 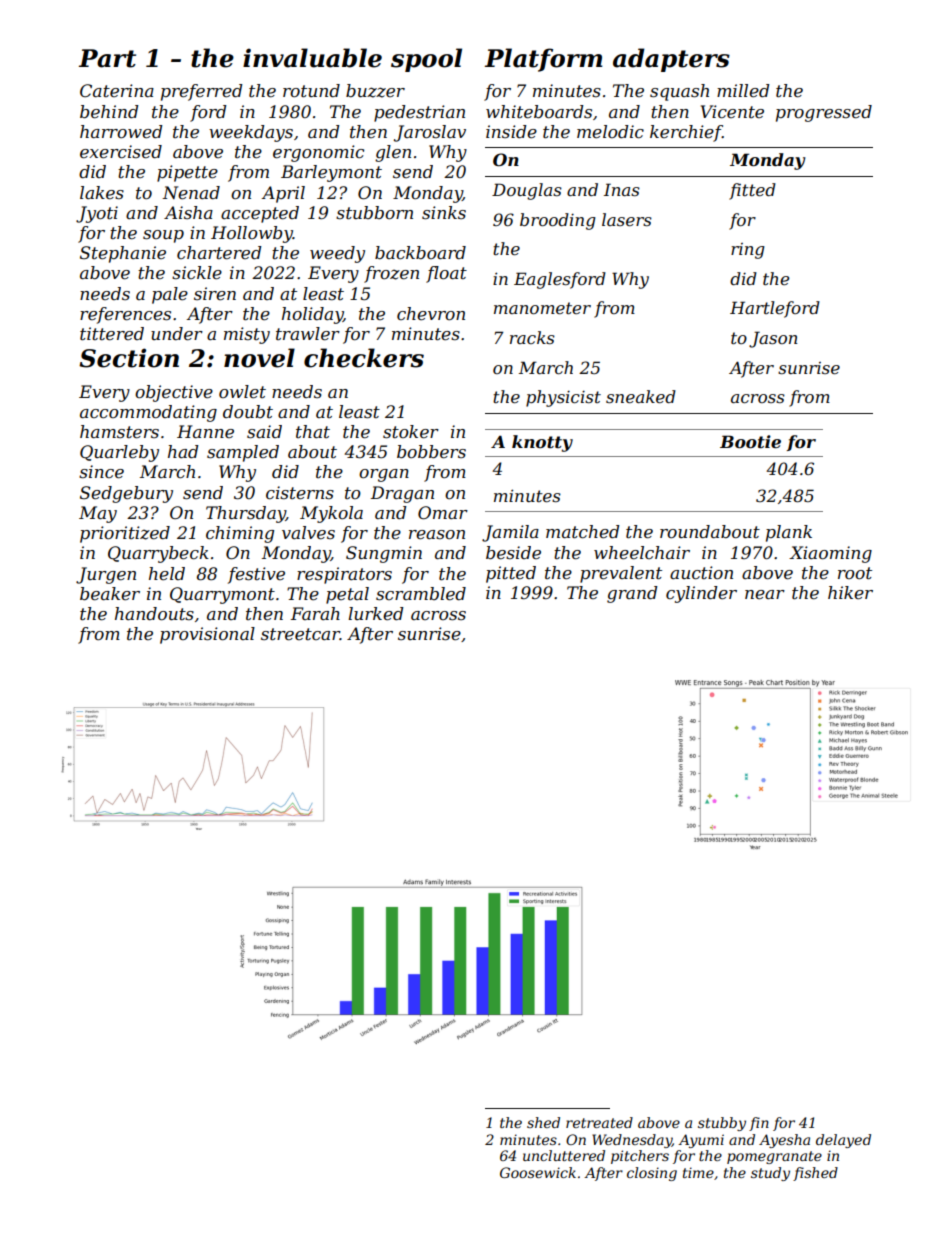 I want to click on retreated, so click(x=599, y=1122).
